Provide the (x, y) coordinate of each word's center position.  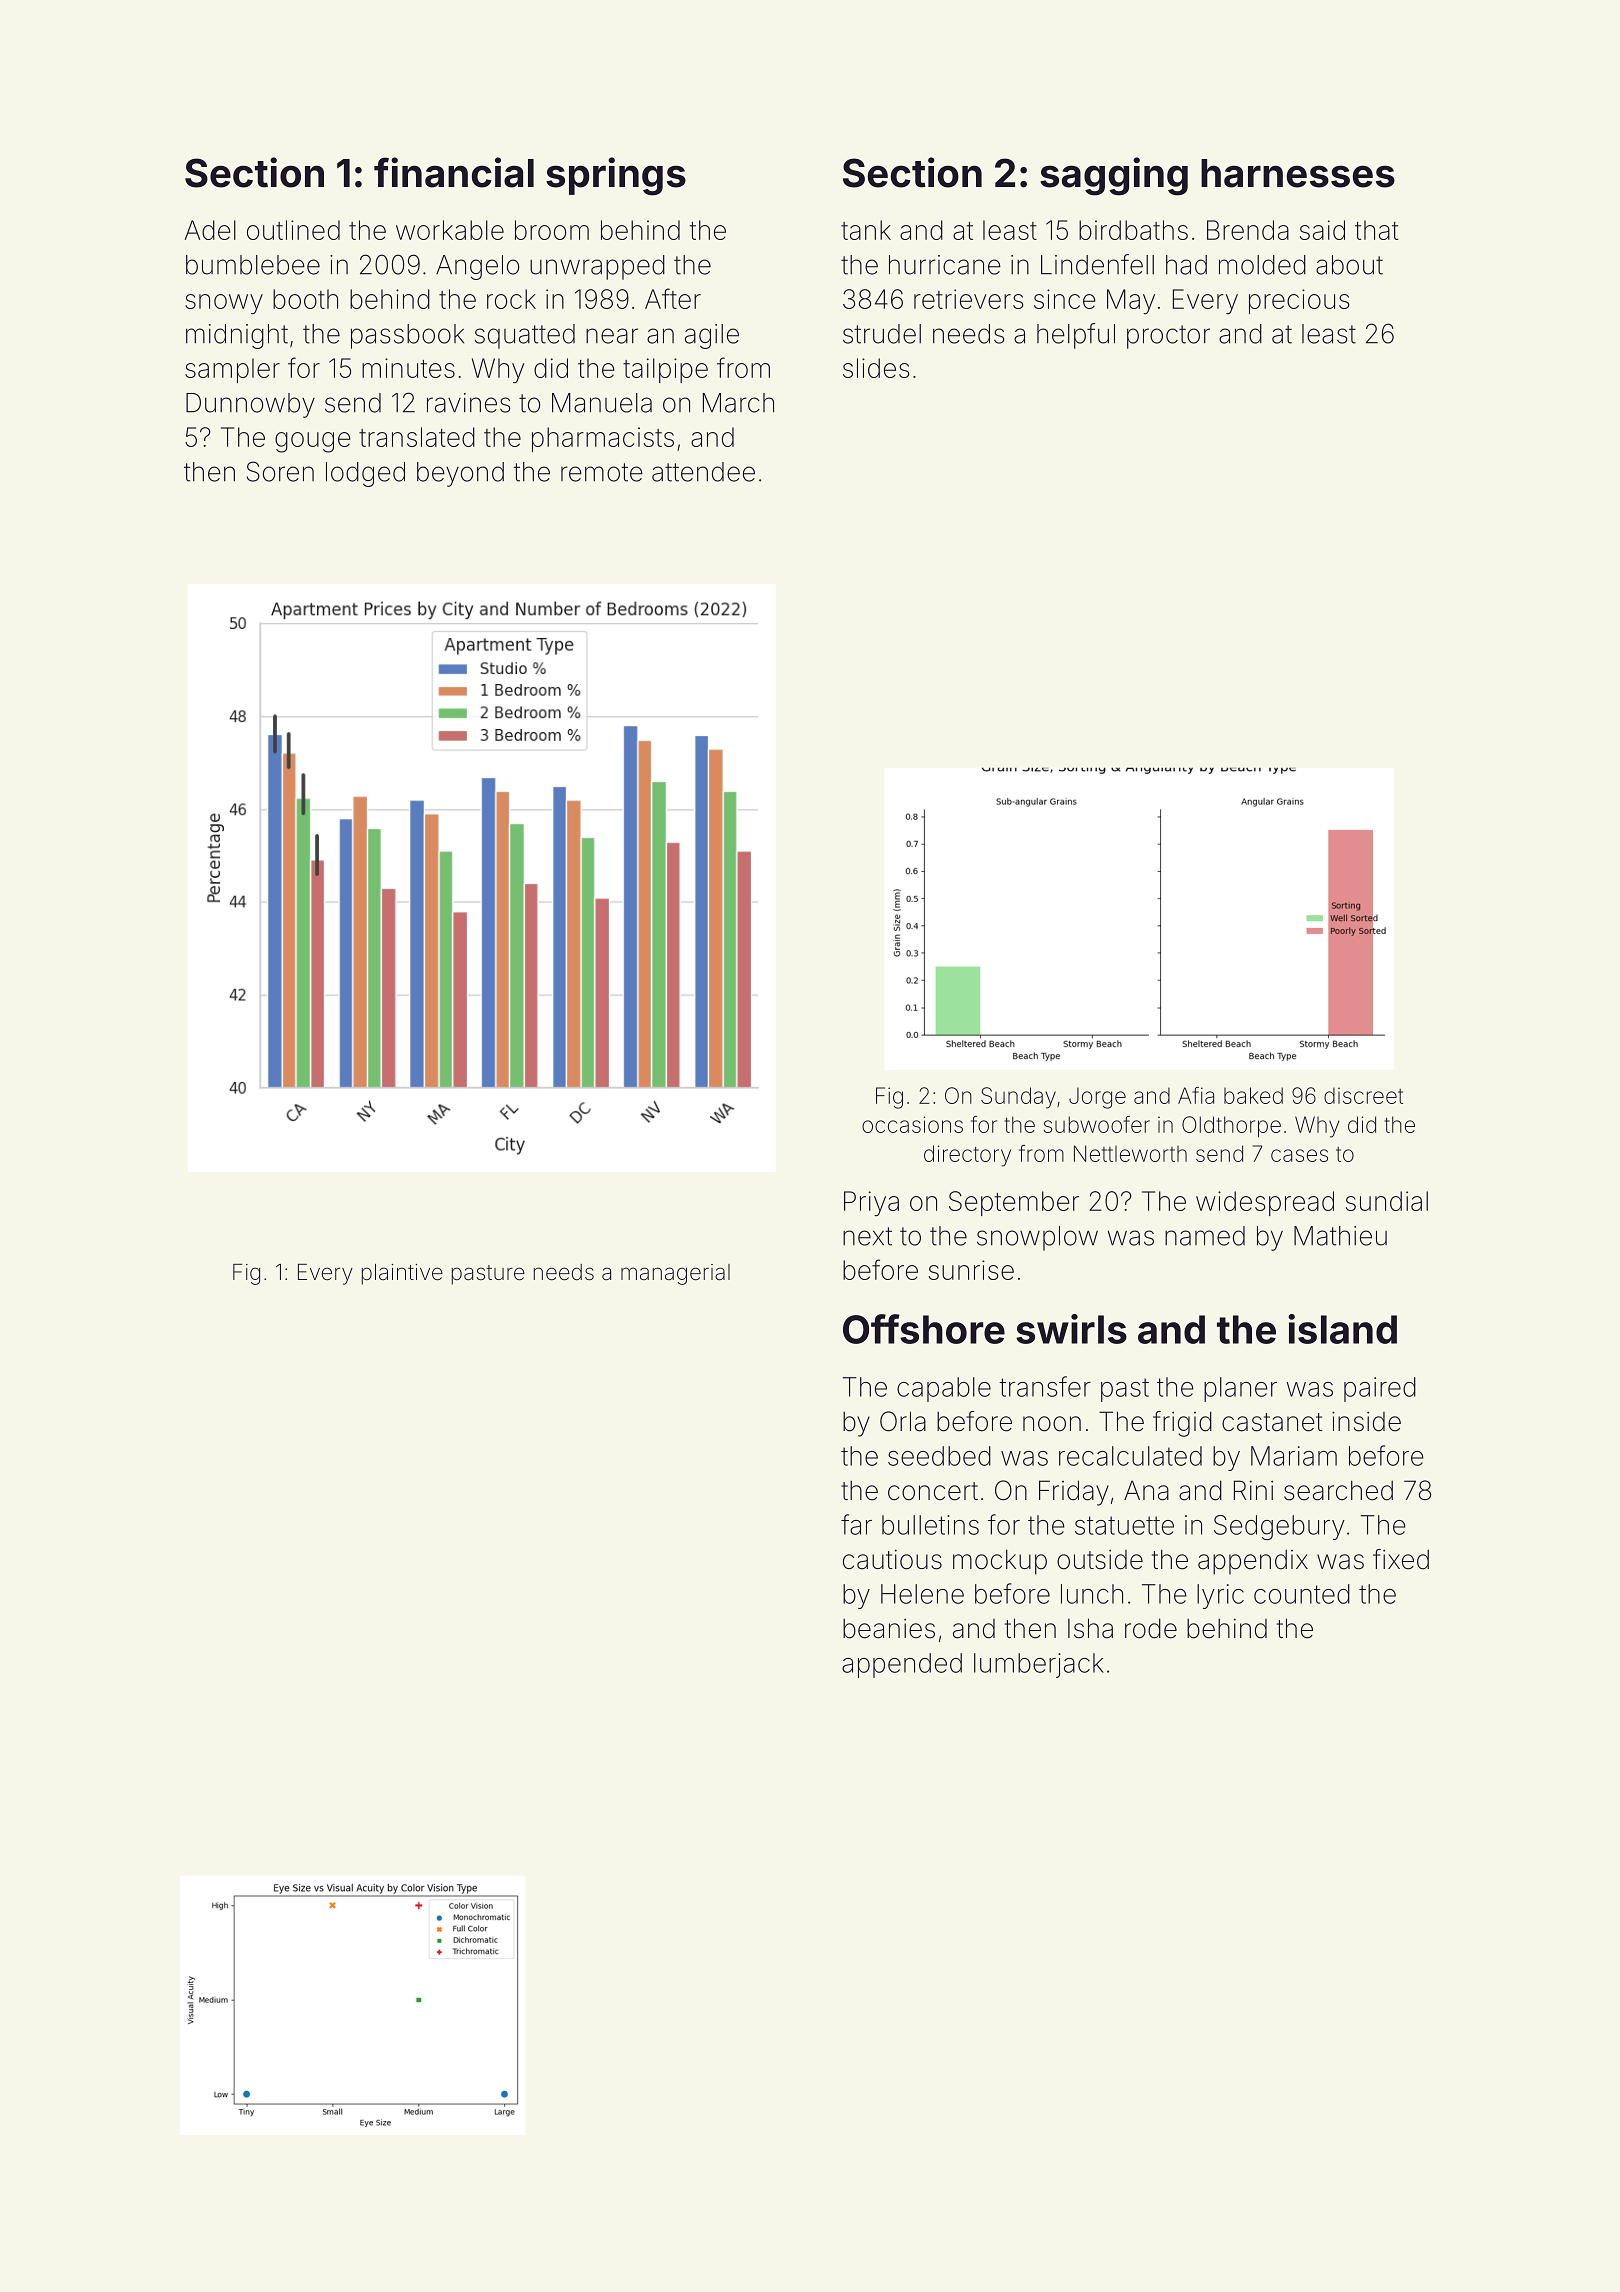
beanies (889, 1628)
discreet (1363, 1095)
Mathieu (1340, 1236)
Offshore (924, 1329)
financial (454, 172)
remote (602, 472)
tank (866, 230)
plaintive (402, 1274)
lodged (365, 474)
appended (902, 1665)
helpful (1076, 336)
